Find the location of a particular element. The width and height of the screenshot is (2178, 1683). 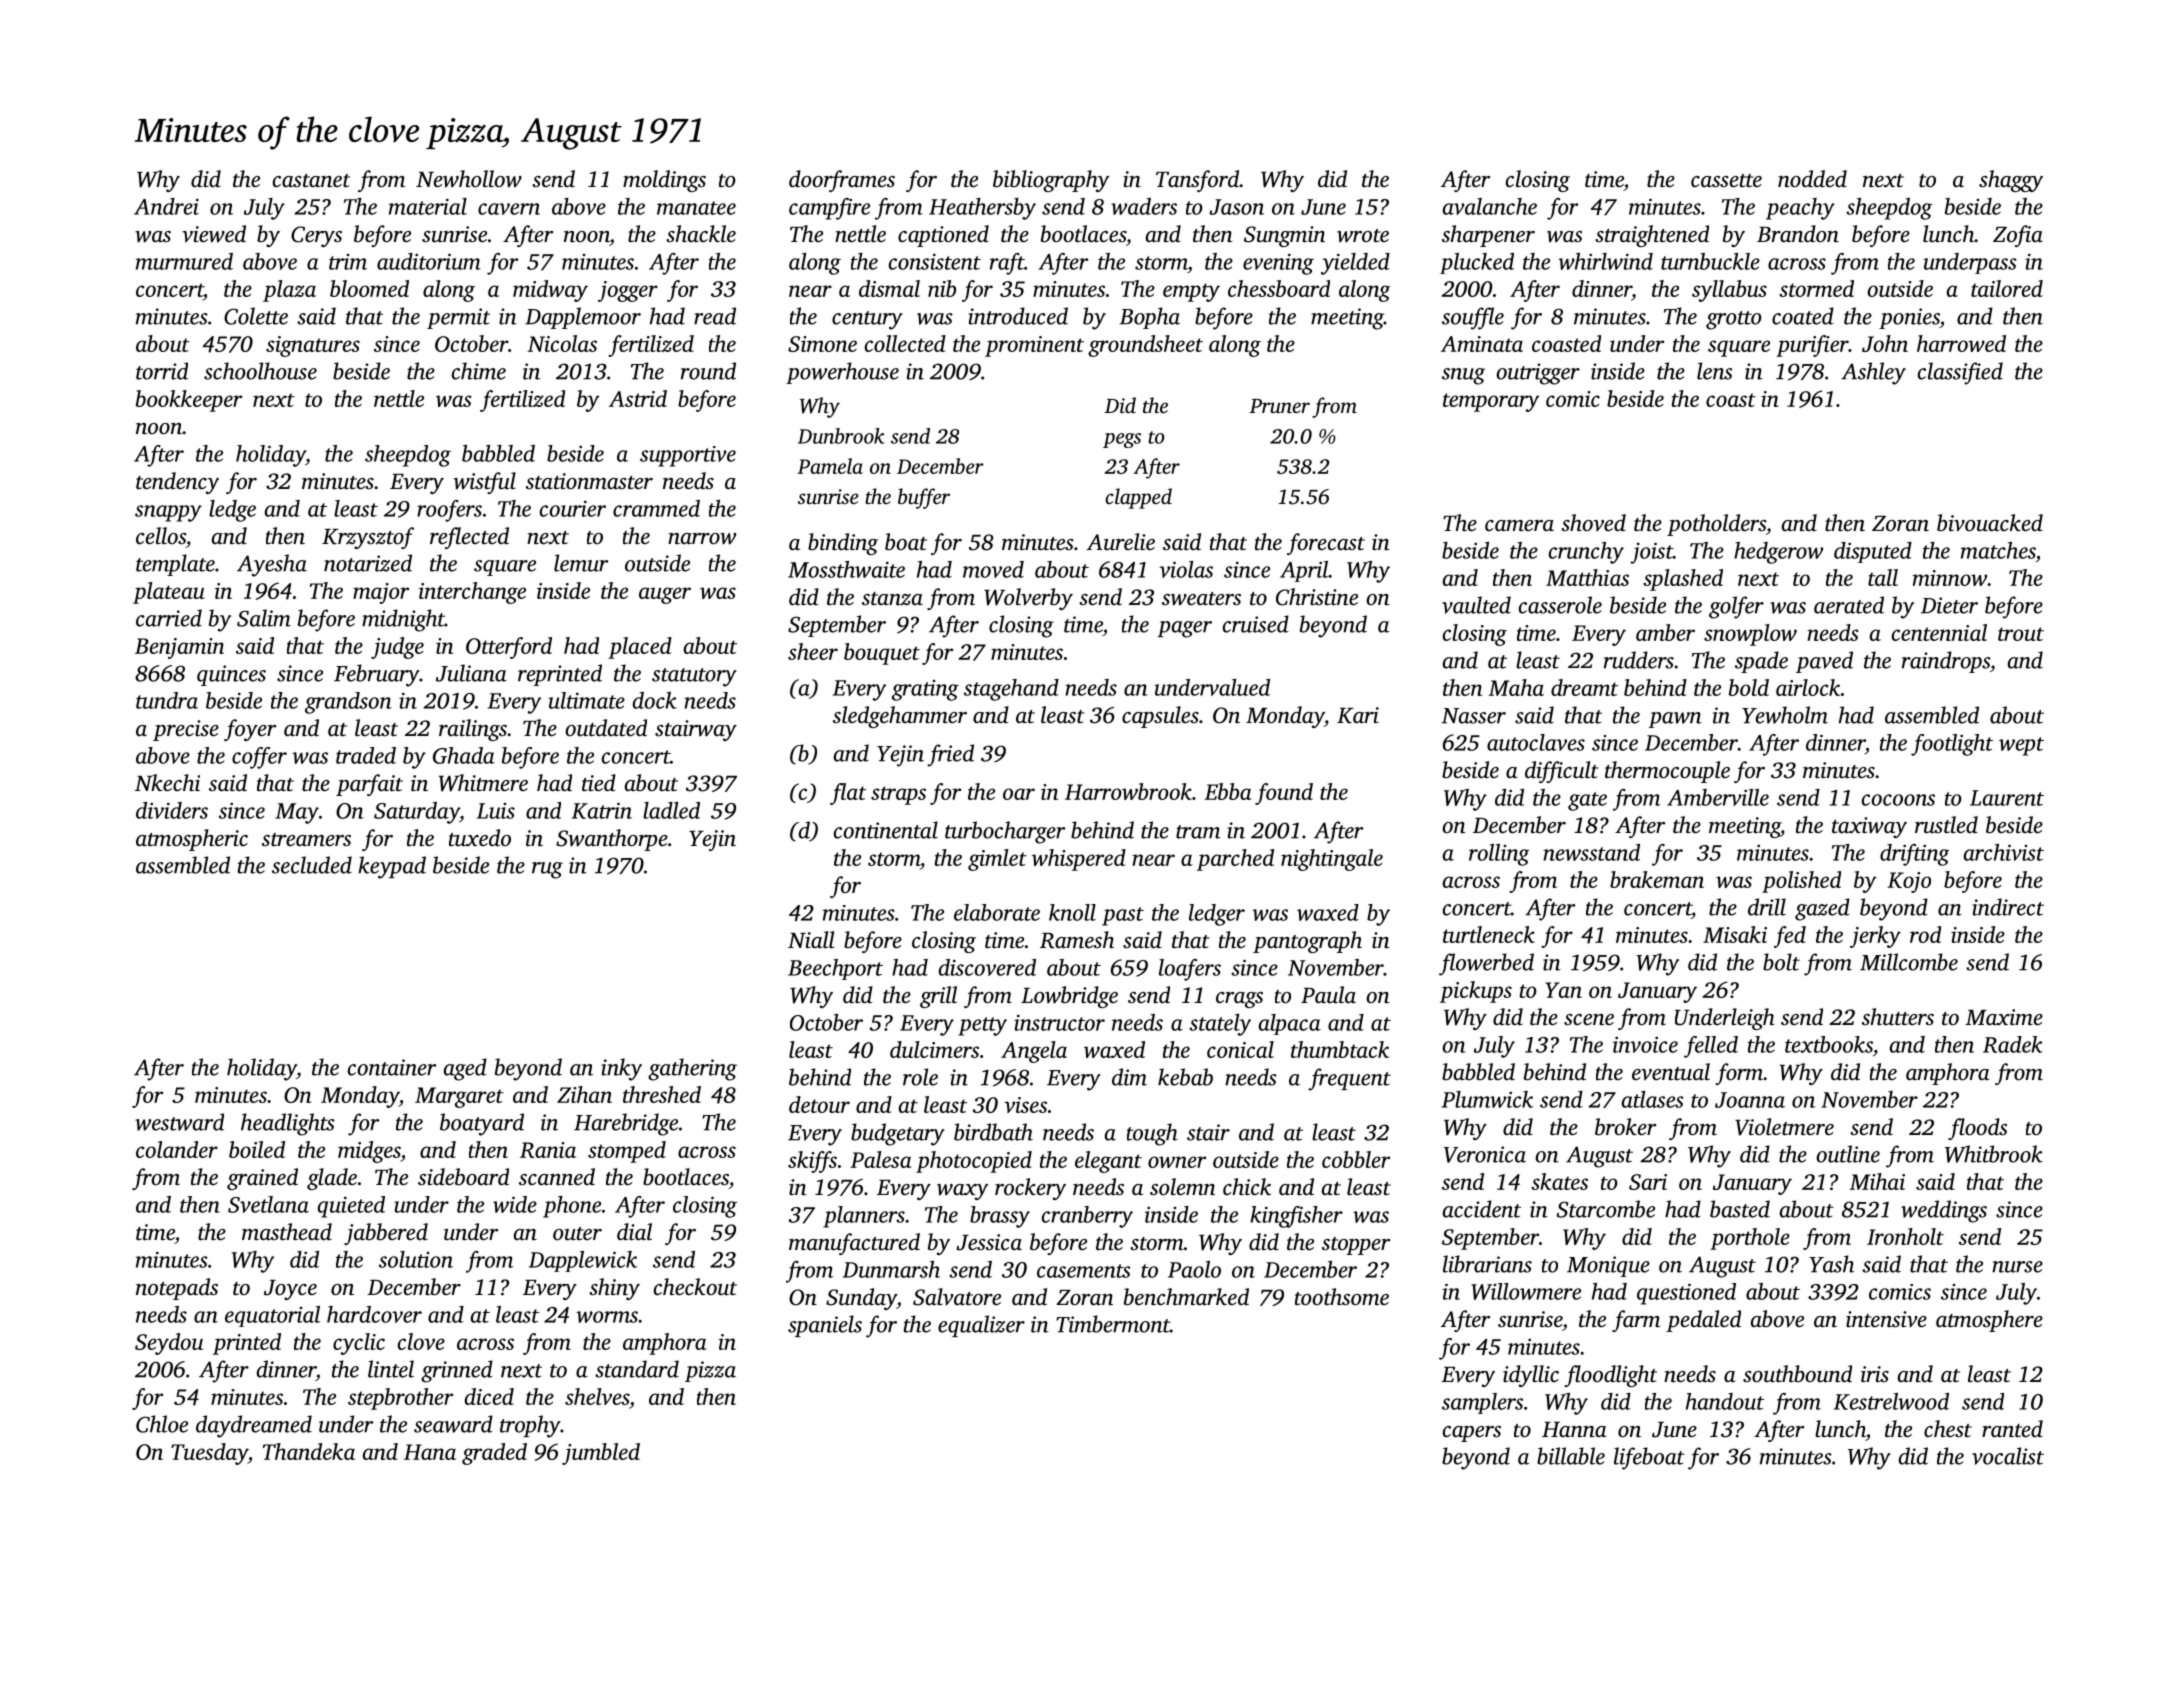

Aminata is located at coordinates (1482, 344).
